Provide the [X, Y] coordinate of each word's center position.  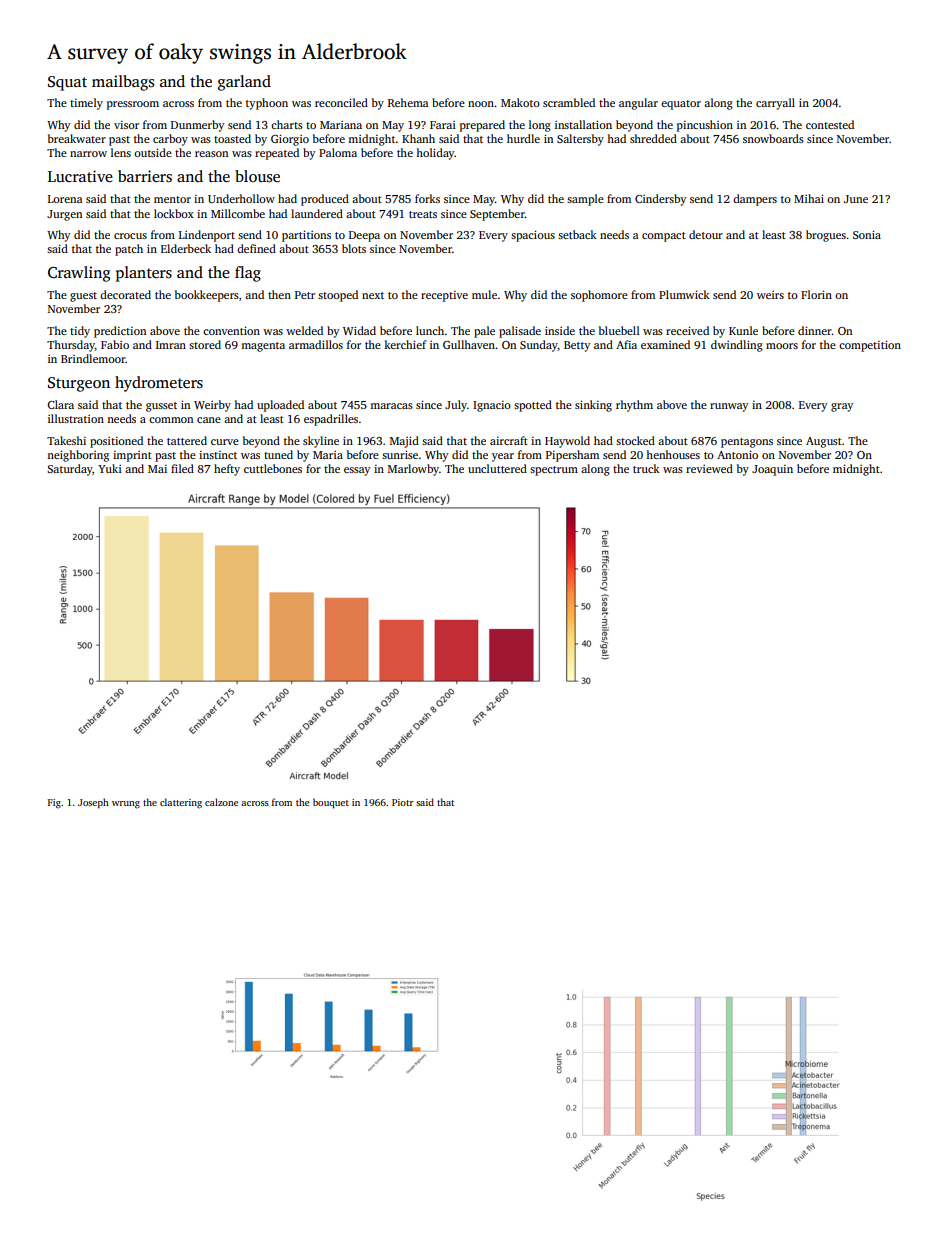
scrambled [569, 102]
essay [357, 471]
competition [870, 346]
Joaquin [772, 470]
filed [182, 468]
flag [248, 274]
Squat [67, 83]
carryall [775, 104]
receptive [444, 296]
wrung [126, 805]
